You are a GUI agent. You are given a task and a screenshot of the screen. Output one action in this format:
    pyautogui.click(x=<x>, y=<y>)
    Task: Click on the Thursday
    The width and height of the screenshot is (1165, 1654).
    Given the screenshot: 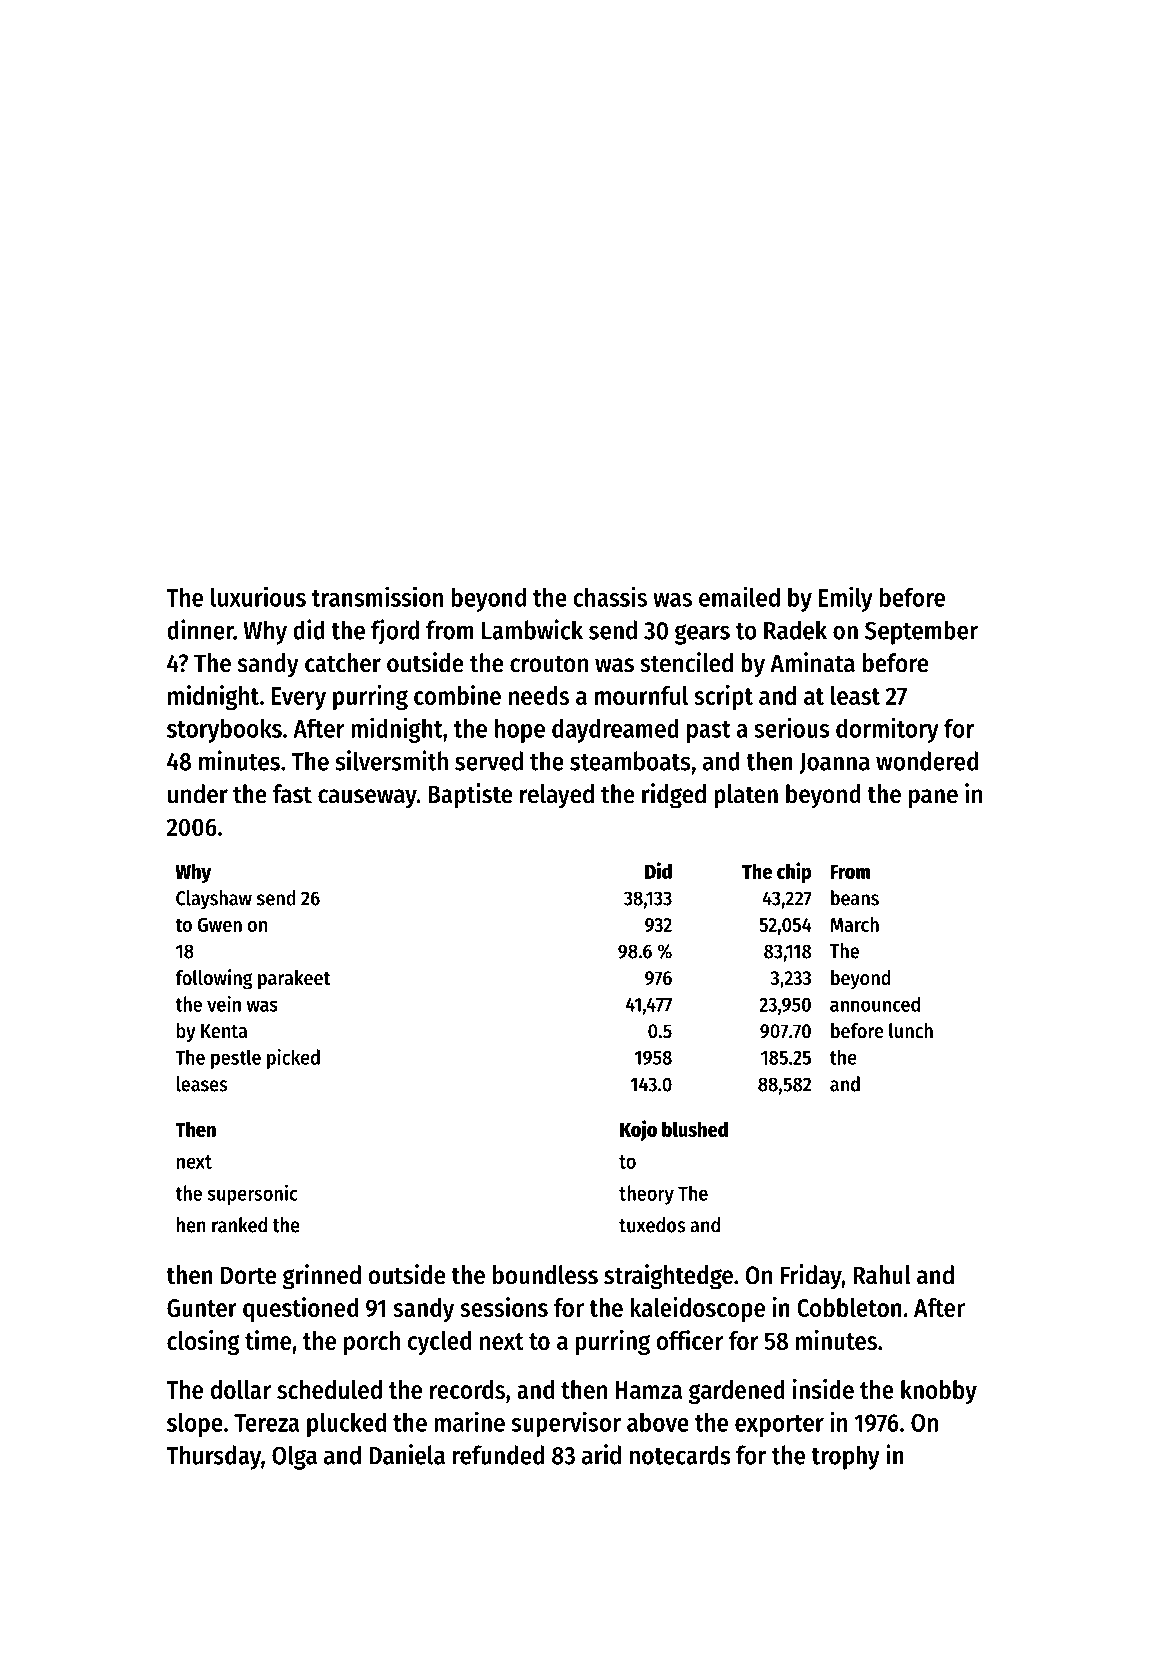 What is the action you would take?
    pyautogui.click(x=213, y=1457)
